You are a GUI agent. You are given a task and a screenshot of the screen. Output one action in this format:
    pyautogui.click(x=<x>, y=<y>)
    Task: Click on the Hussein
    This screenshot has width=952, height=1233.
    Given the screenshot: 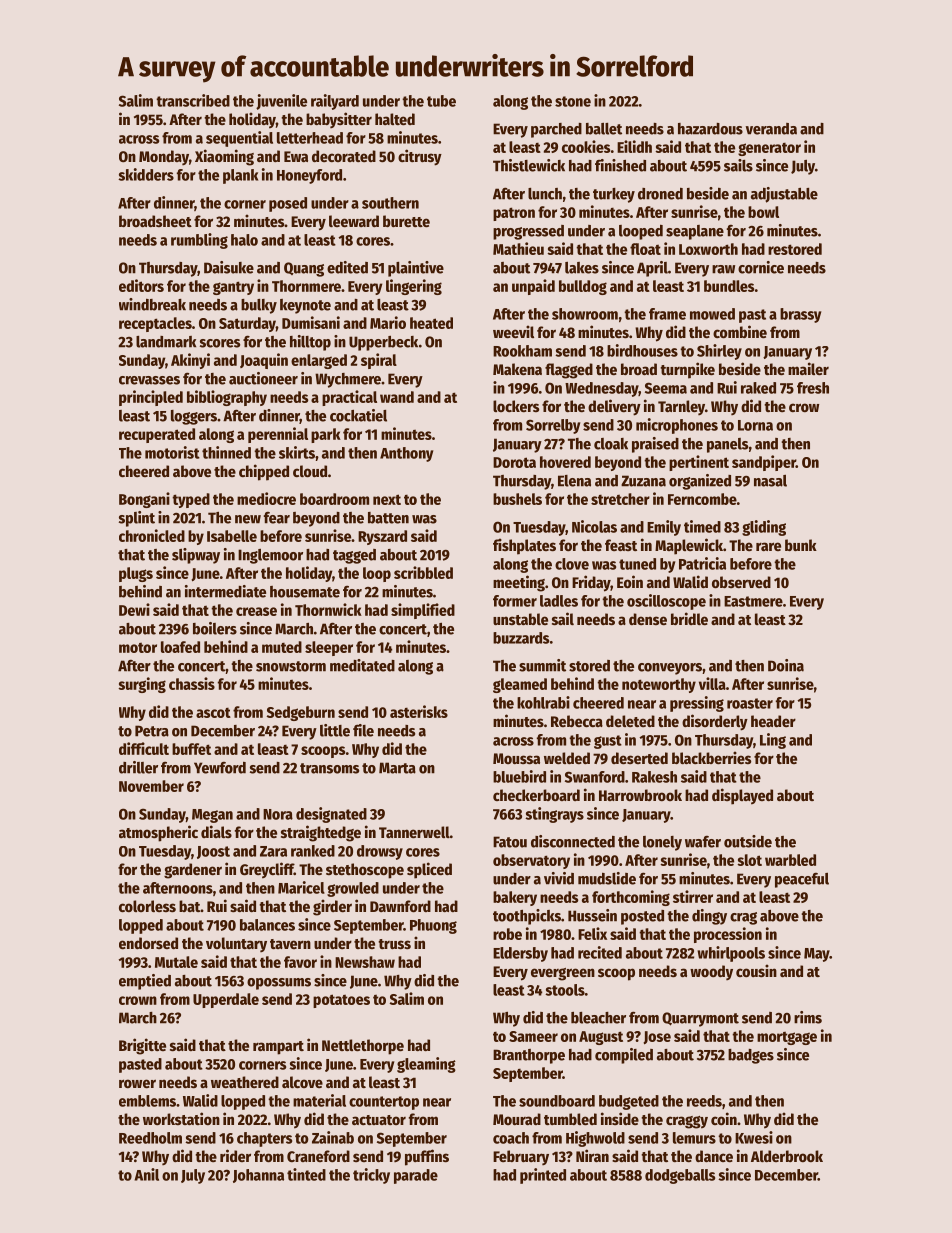 What is the action you would take?
    pyautogui.click(x=592, y=915)
